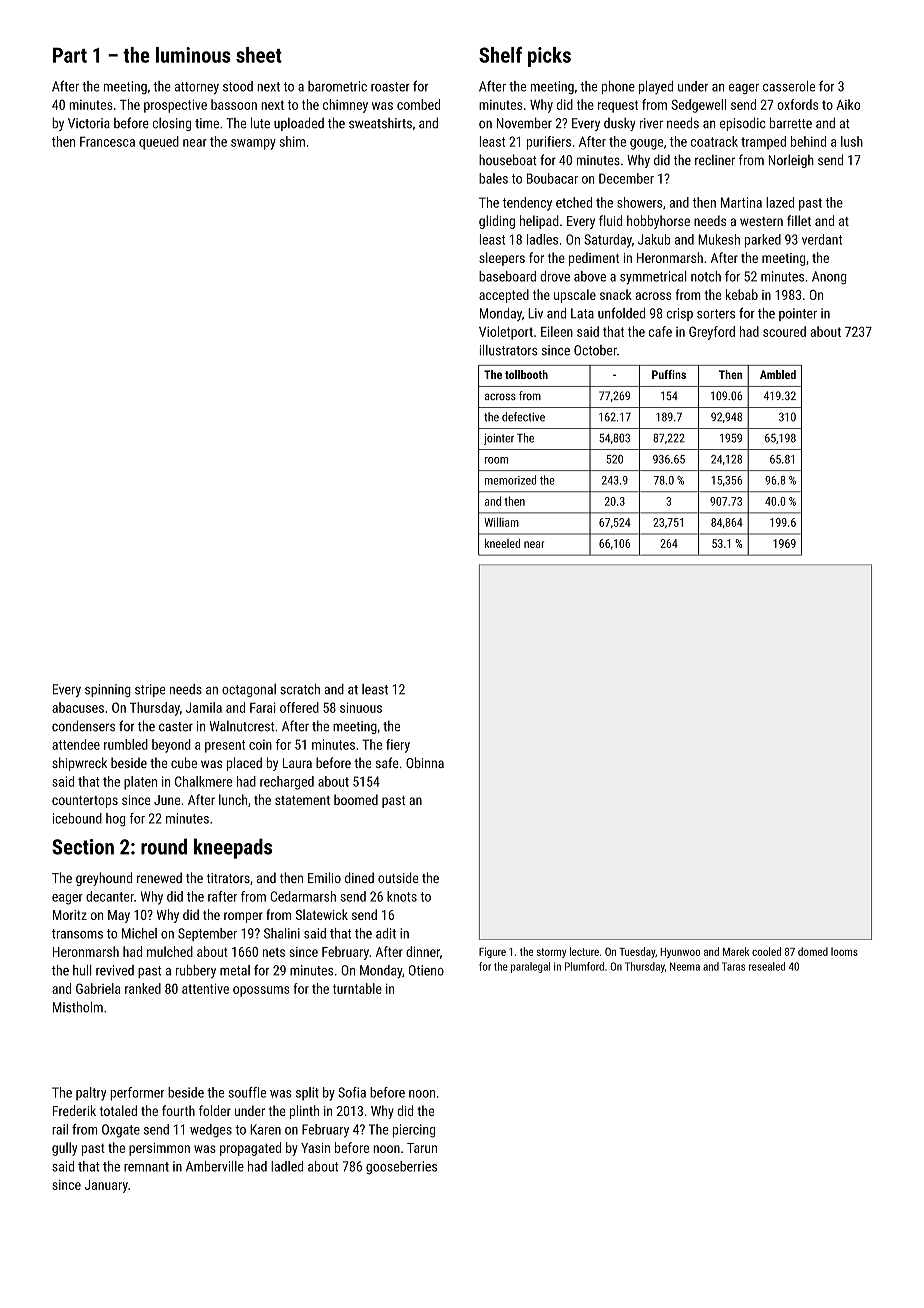  What do you see at coordinates (118, 1110) in the screenshot?
I see `totaled` at bounding box center [118, 1110].
